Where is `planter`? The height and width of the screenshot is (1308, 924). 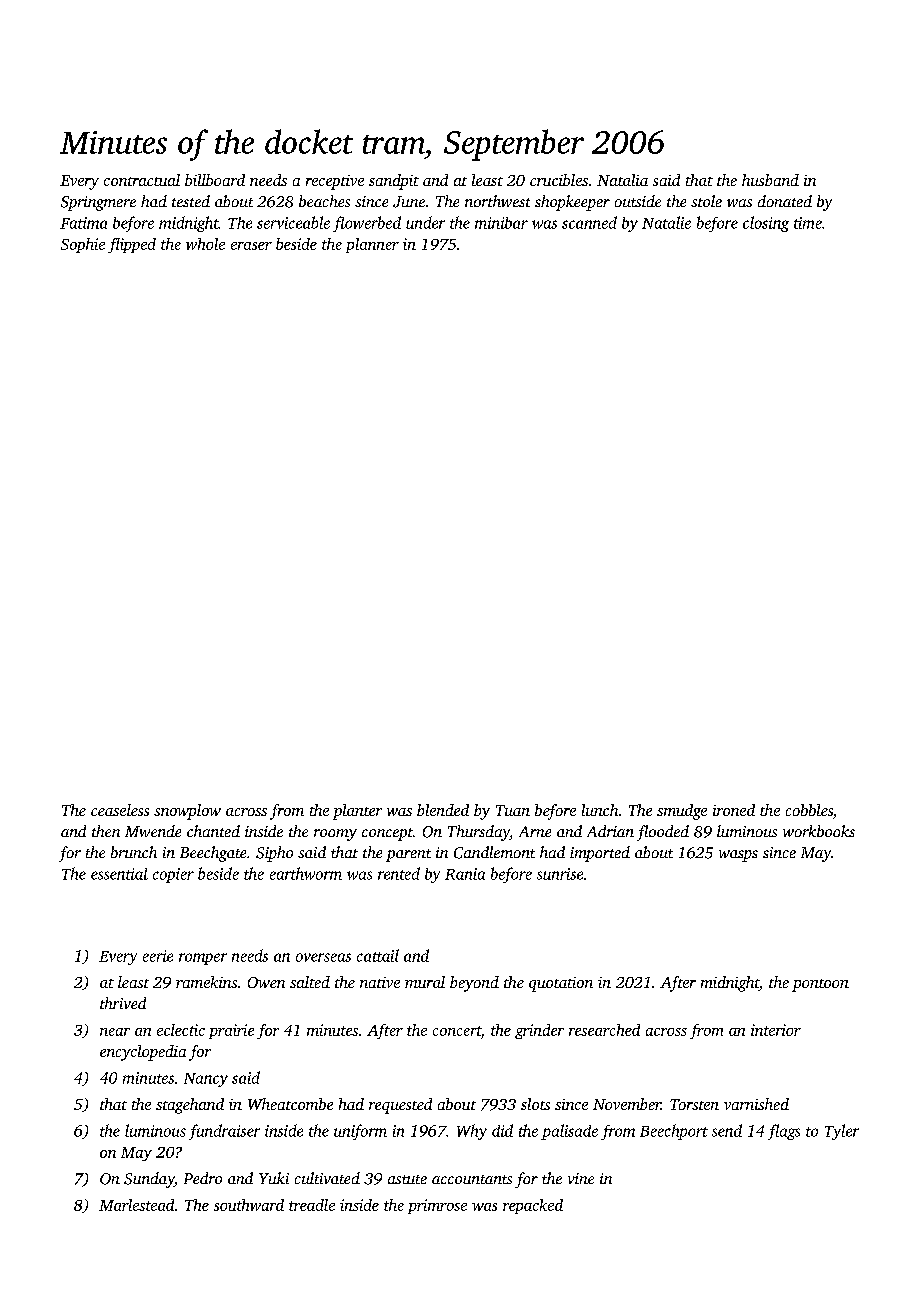 planter is located at coordinates (357, 812).
